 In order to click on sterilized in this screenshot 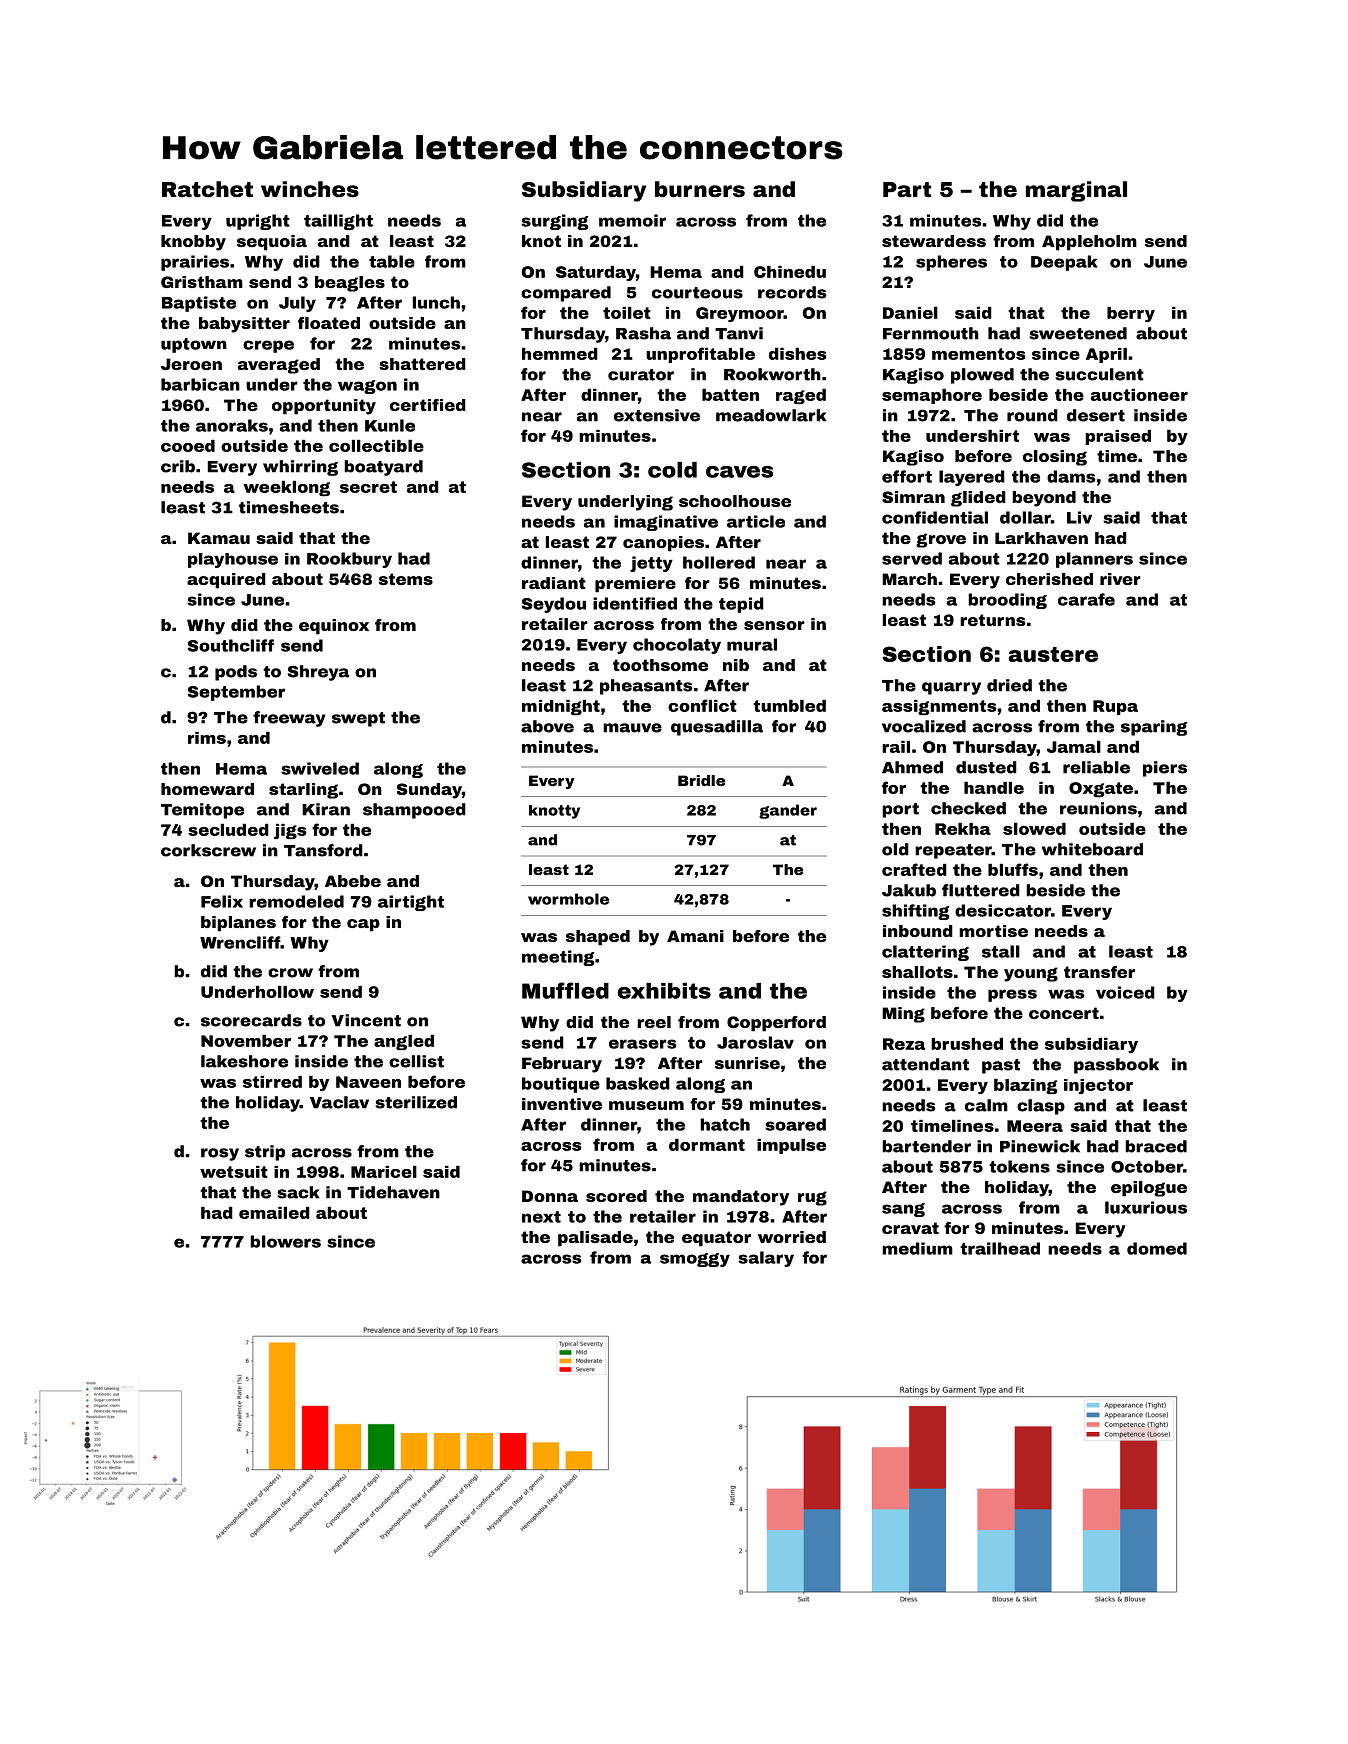, I will do `click(416, 1102)`.
